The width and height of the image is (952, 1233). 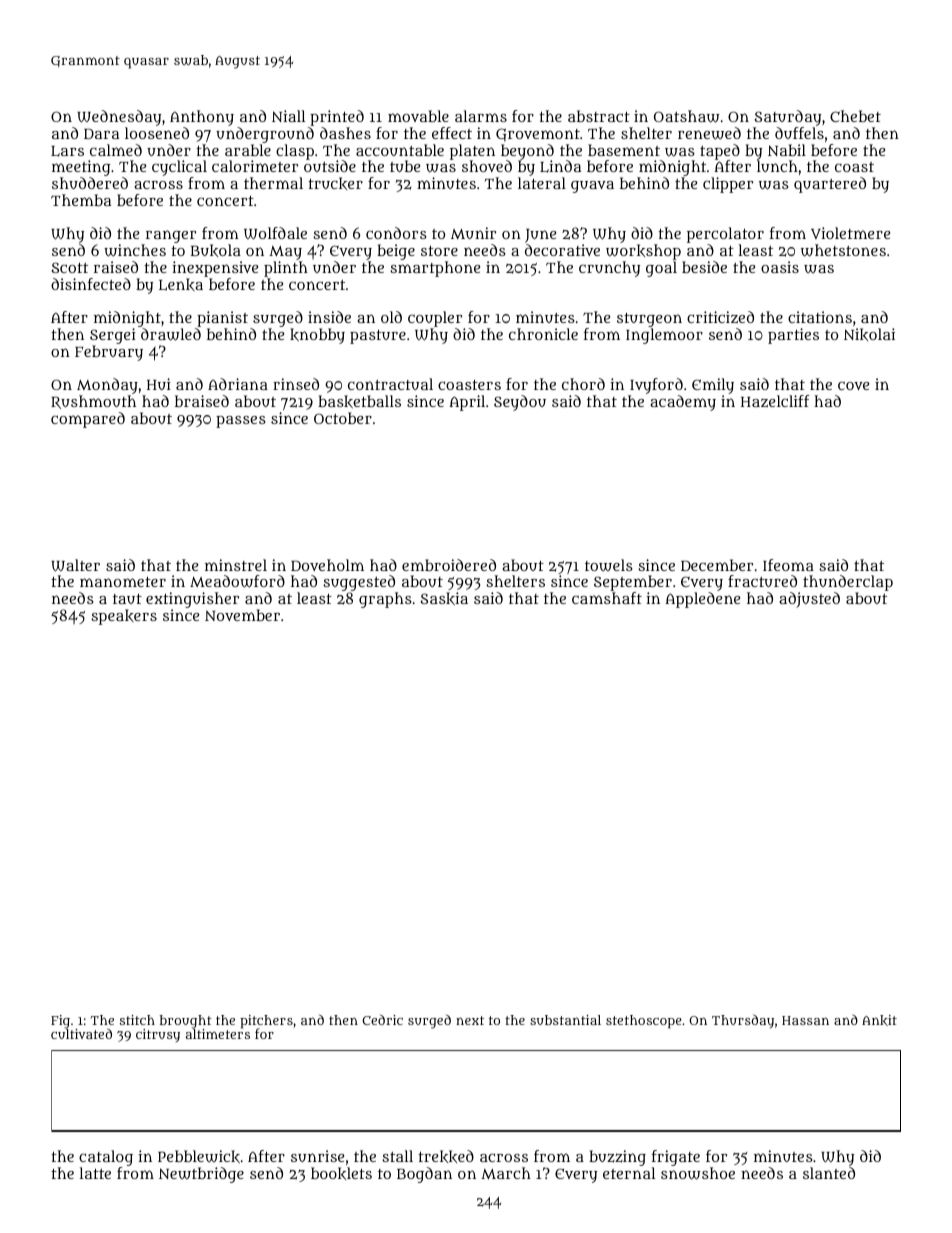 What do you see at coordinates (843, 250) in the image?
I see `whetstones` at bounding box center [843, 250].
